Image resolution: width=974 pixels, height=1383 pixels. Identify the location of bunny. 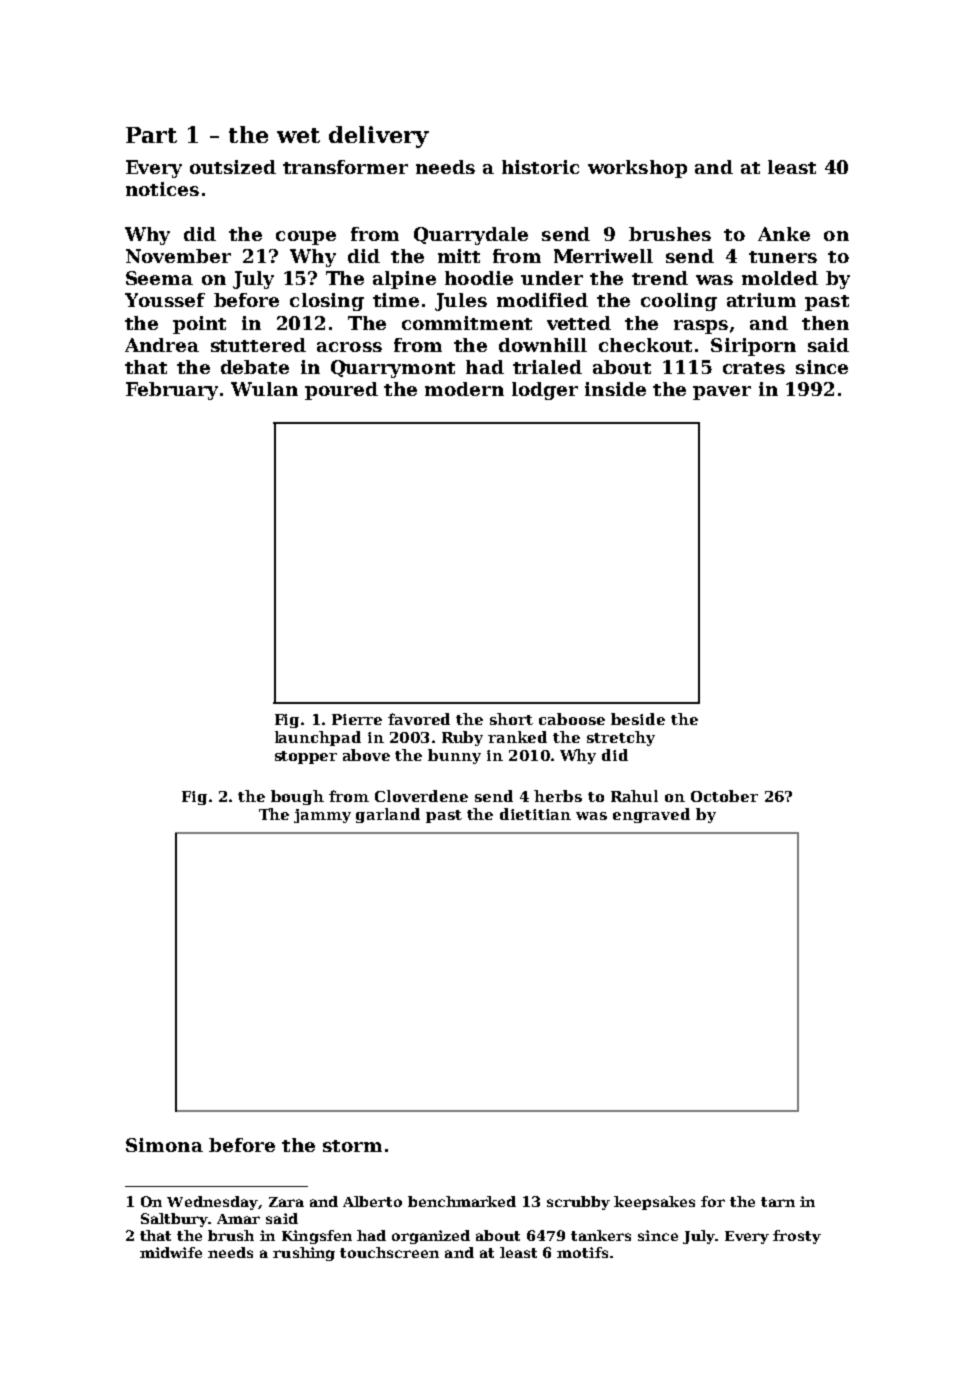
(454, 756).
